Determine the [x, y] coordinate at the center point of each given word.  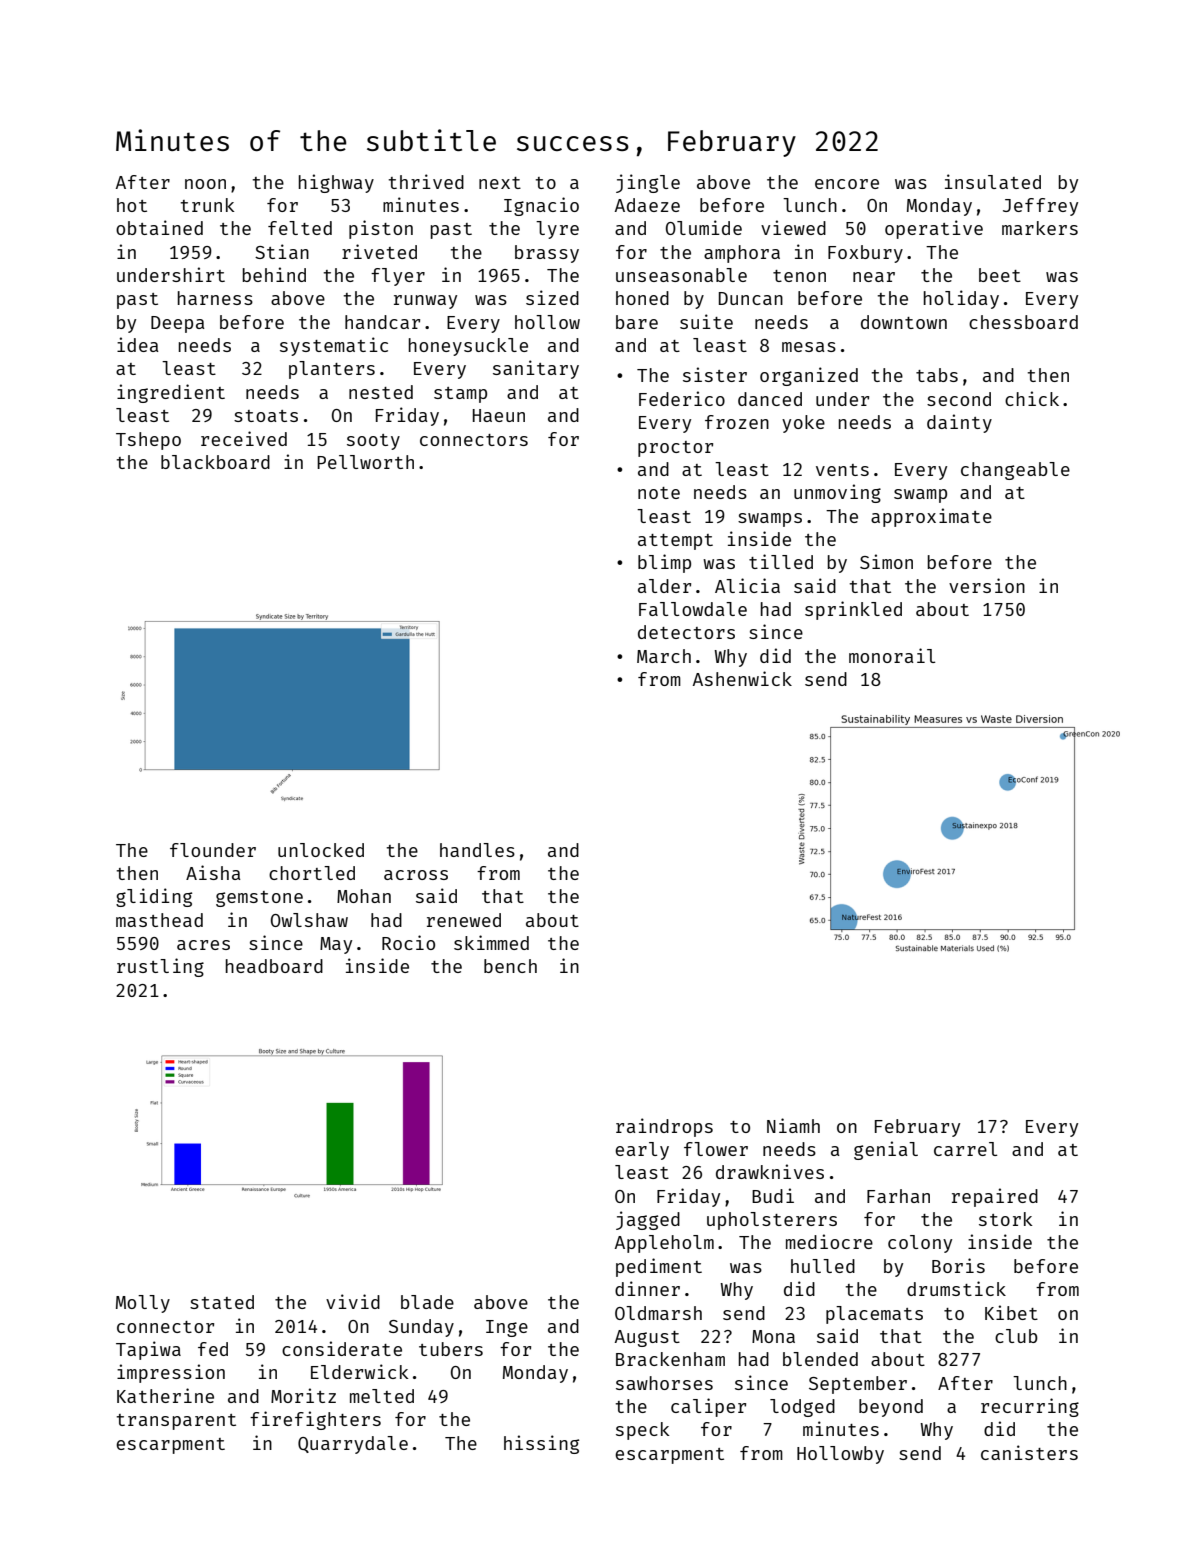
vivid [353, 1301]
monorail [892, 655]
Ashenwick [742, 678]
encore [847, 184]
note [659, 493]
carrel [965, 1149]
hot [132, 205]
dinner [647, 1288]
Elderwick [360, 1371]
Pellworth [365, 462]
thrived [426, 181]
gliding [154, 897]
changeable [1015, 471]
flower [716, 1149]
